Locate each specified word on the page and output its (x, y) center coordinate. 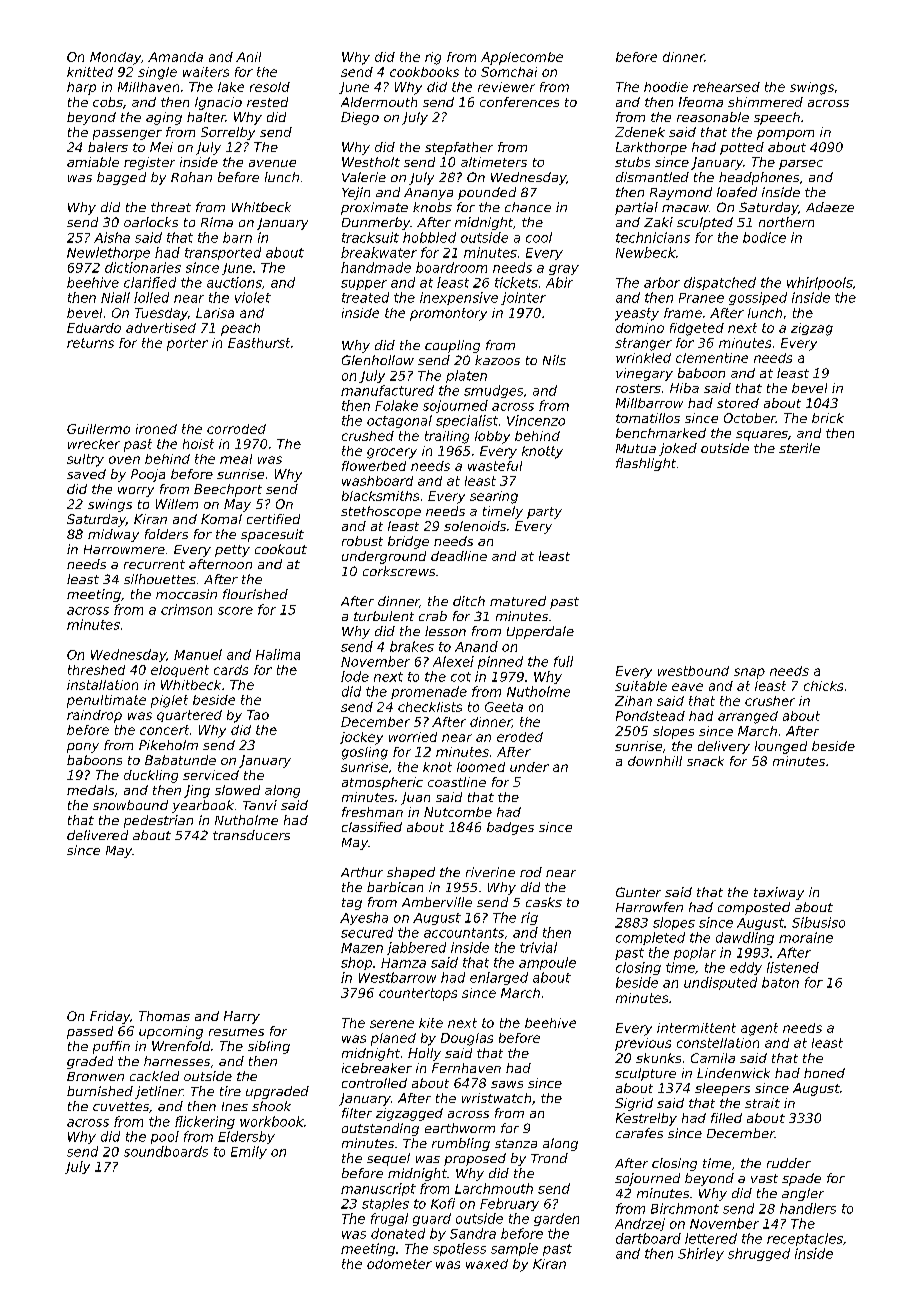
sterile (799, 448)
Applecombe (522, 58)
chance (528, 207)
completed (650, 938)
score (235, 611)
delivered (97, 835)
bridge (408, 542)
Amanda (175, 57)
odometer (399, 1264)
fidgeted (697, 329)
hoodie (666, 87)
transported (223, 253)
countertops (418, 994)
